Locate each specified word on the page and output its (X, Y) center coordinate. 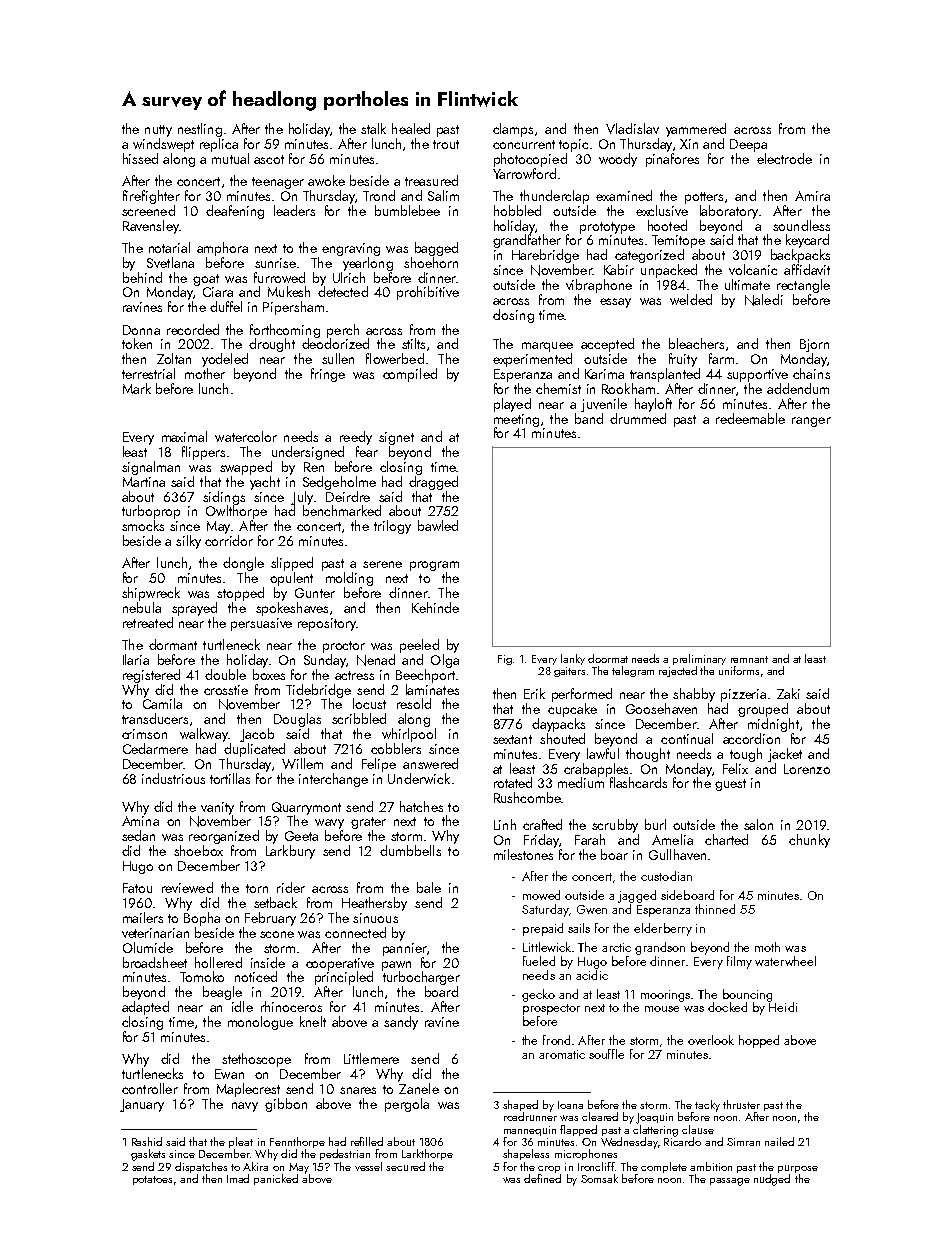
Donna (141, 330)
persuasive (261, 624)
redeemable (750, 418)
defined (542, 1178)
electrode (784, 158)
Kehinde (435, 607)
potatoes (152, 1180)
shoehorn (431, 262)
